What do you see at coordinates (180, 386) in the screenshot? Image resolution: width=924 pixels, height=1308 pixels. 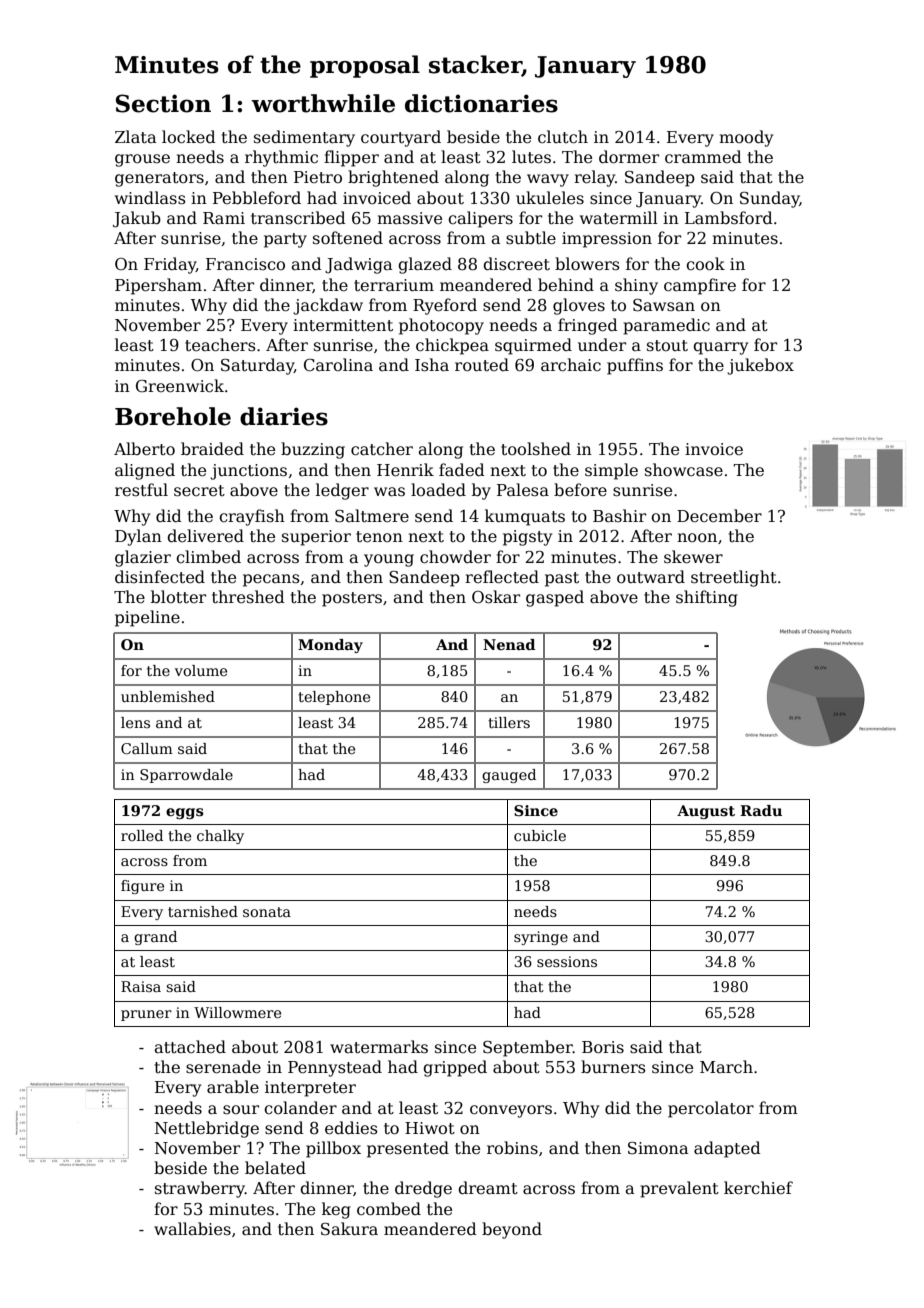 I see `Greenwick` at bounding box center [180, 386].
